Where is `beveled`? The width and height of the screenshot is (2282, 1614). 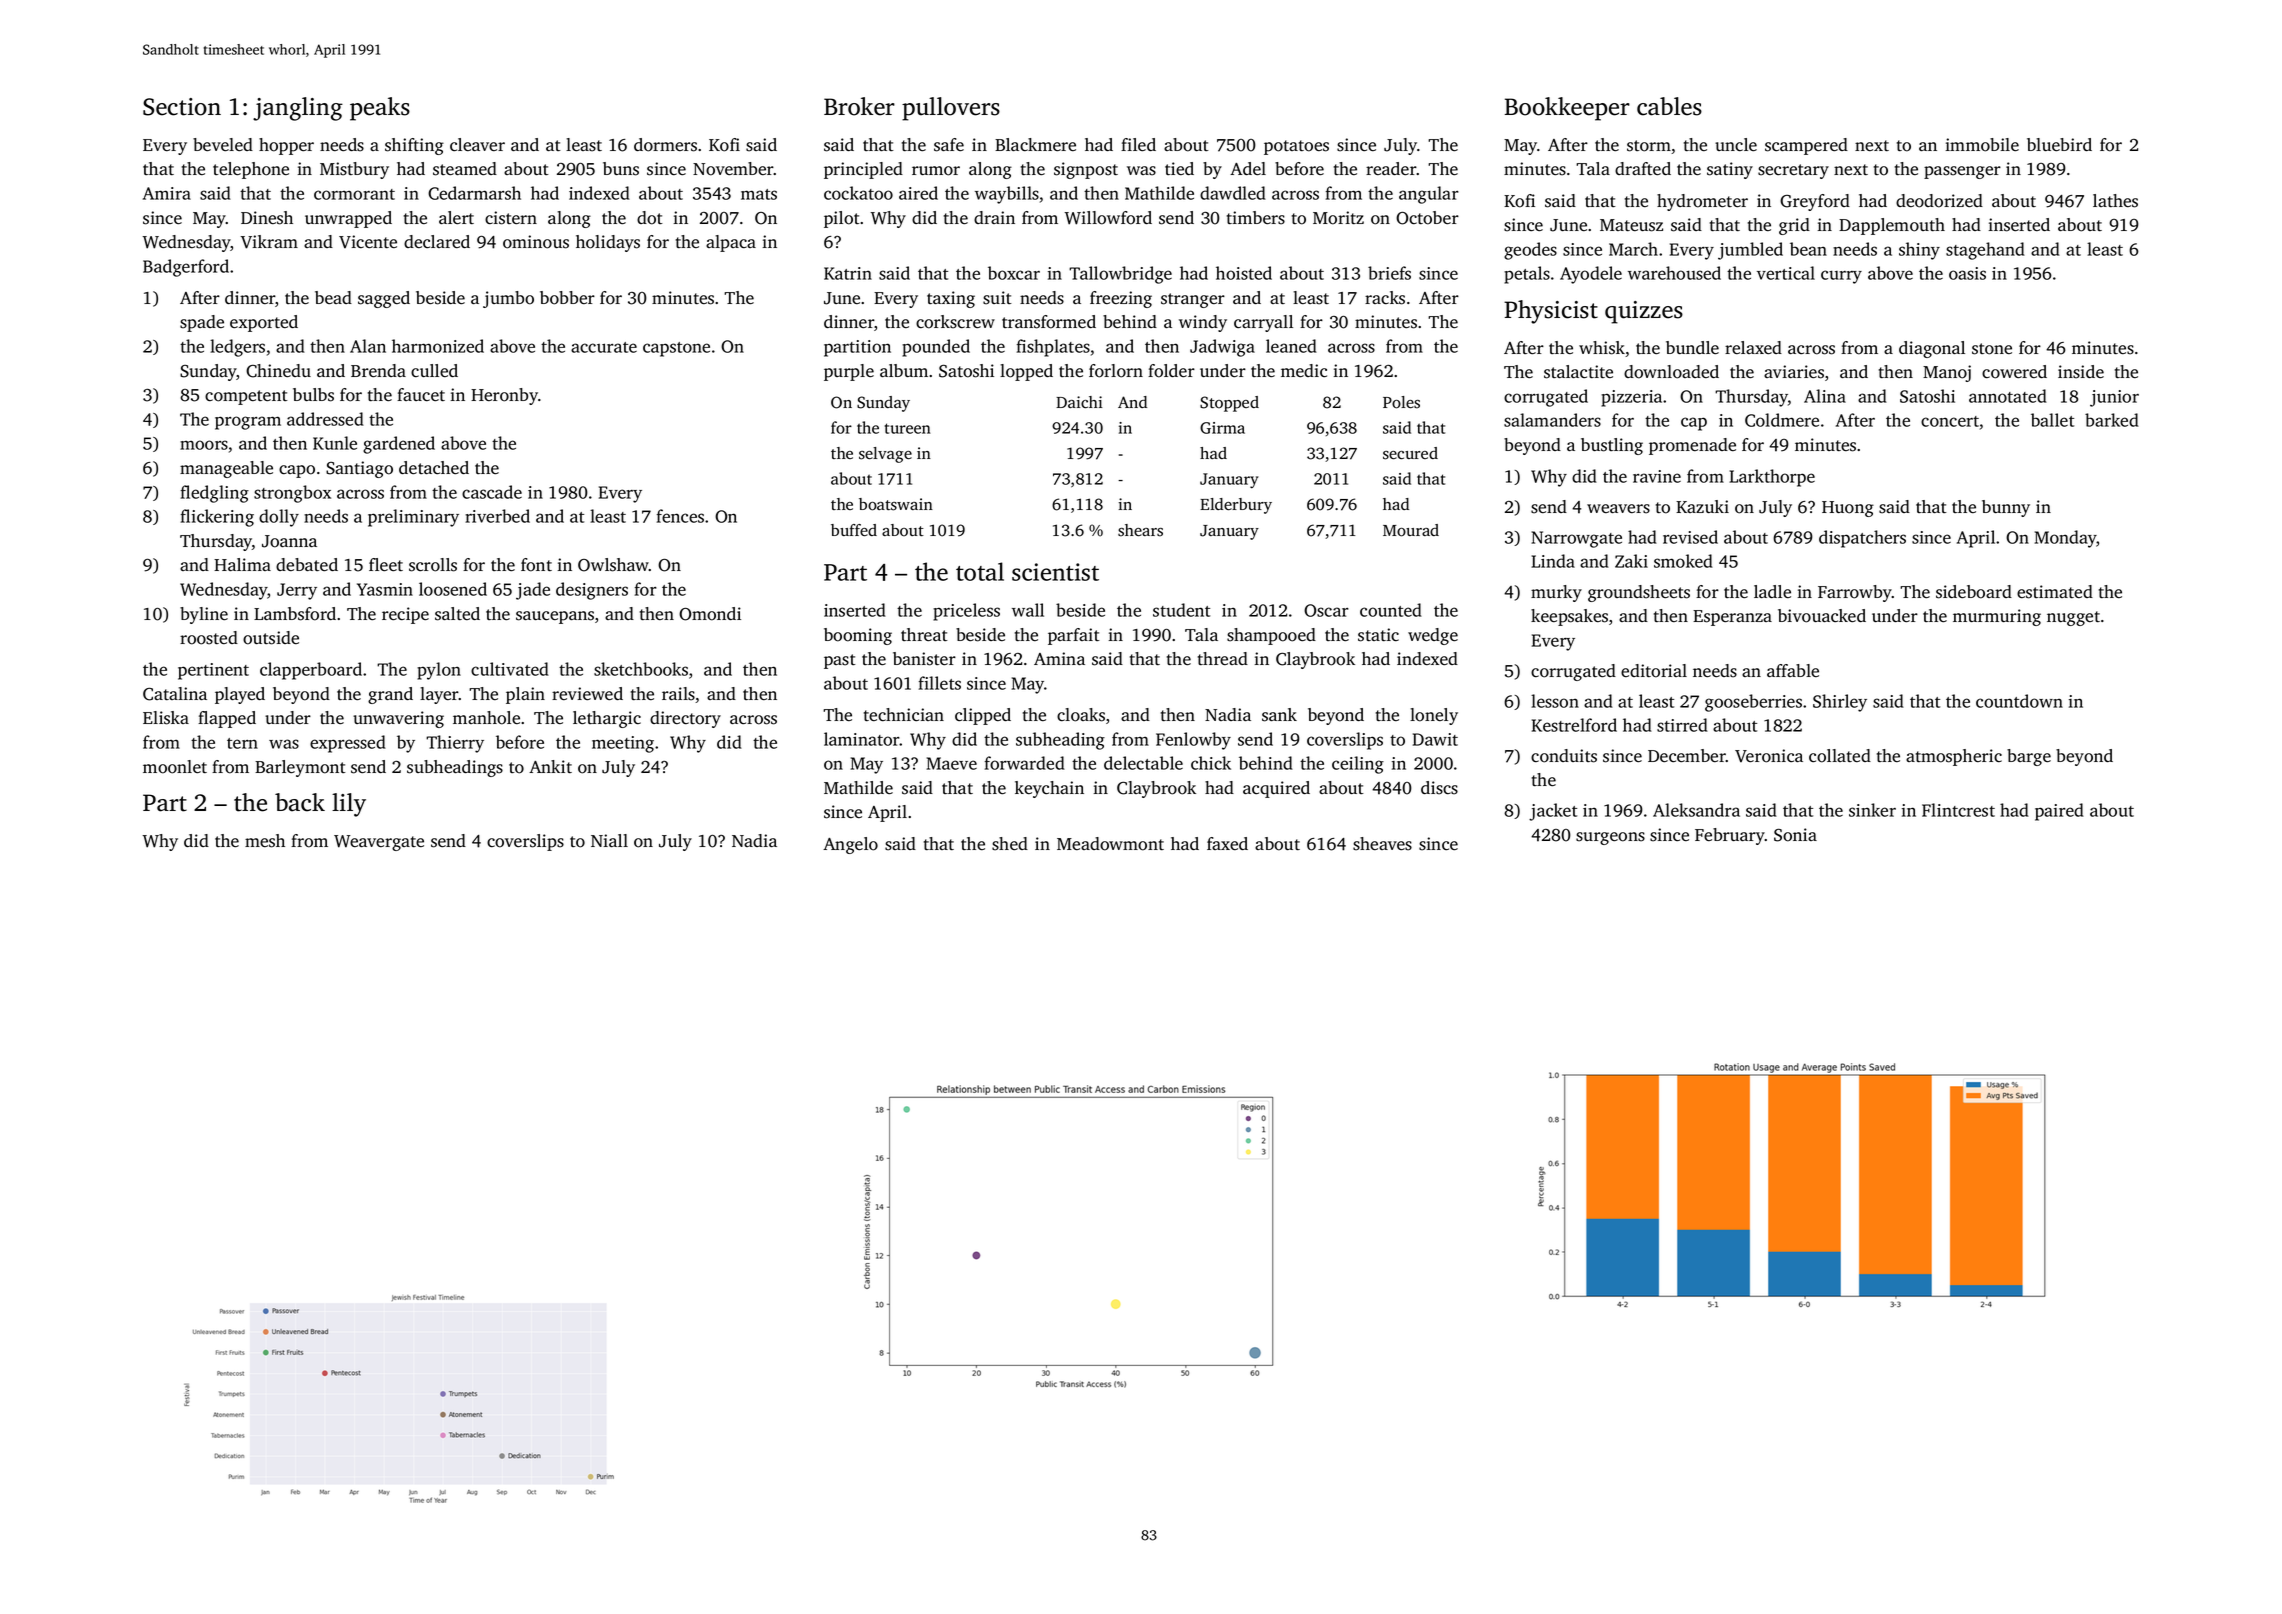 beveled is located at coordinates (223, 145).
